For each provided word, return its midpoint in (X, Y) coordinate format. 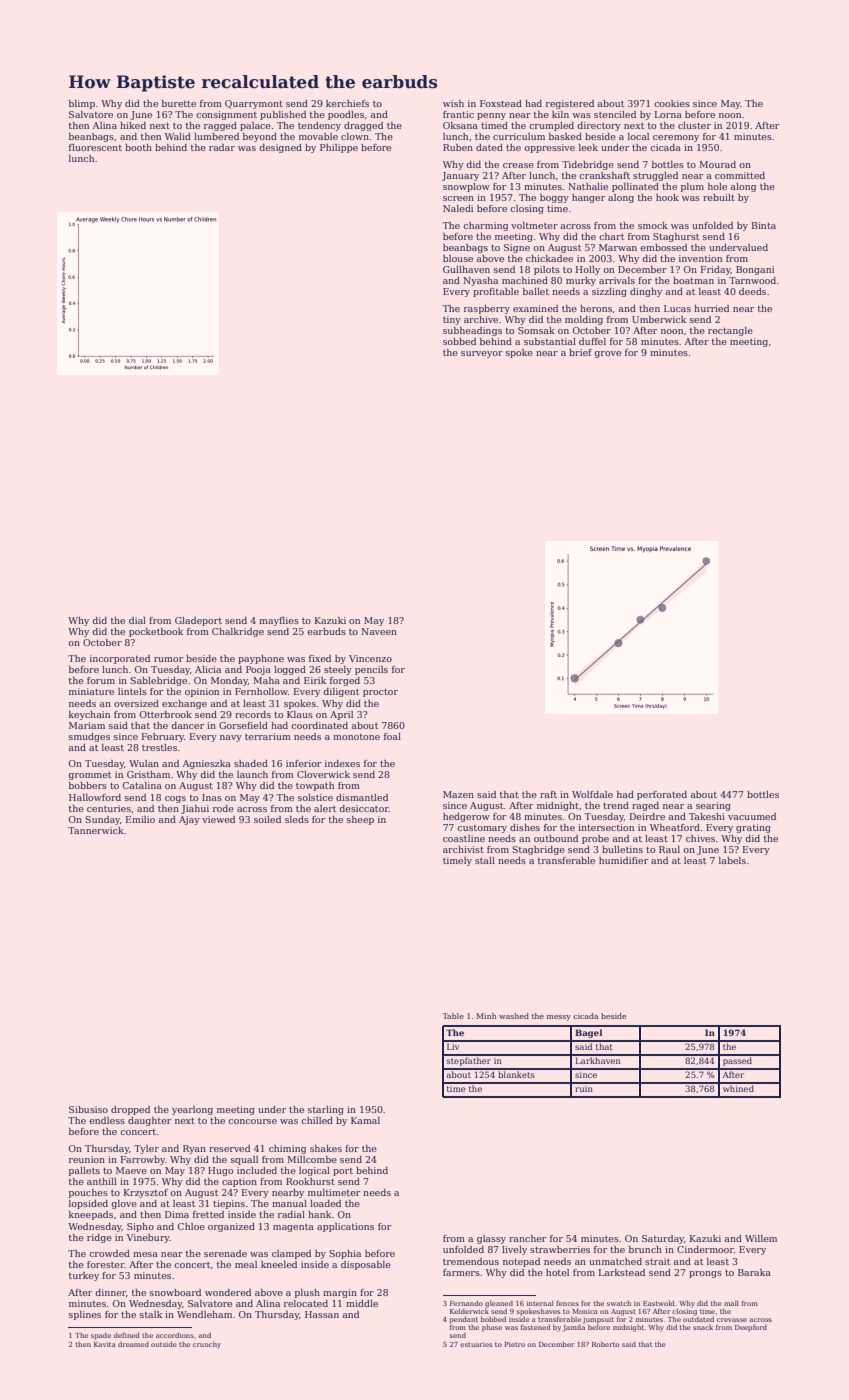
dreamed (133, 1344)
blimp (82, 104)
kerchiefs (347, 103)
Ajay (189, 820)
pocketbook (156, 632)
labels (732, 860)
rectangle (730, 331)
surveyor (482, 354)
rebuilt (719, 197)
